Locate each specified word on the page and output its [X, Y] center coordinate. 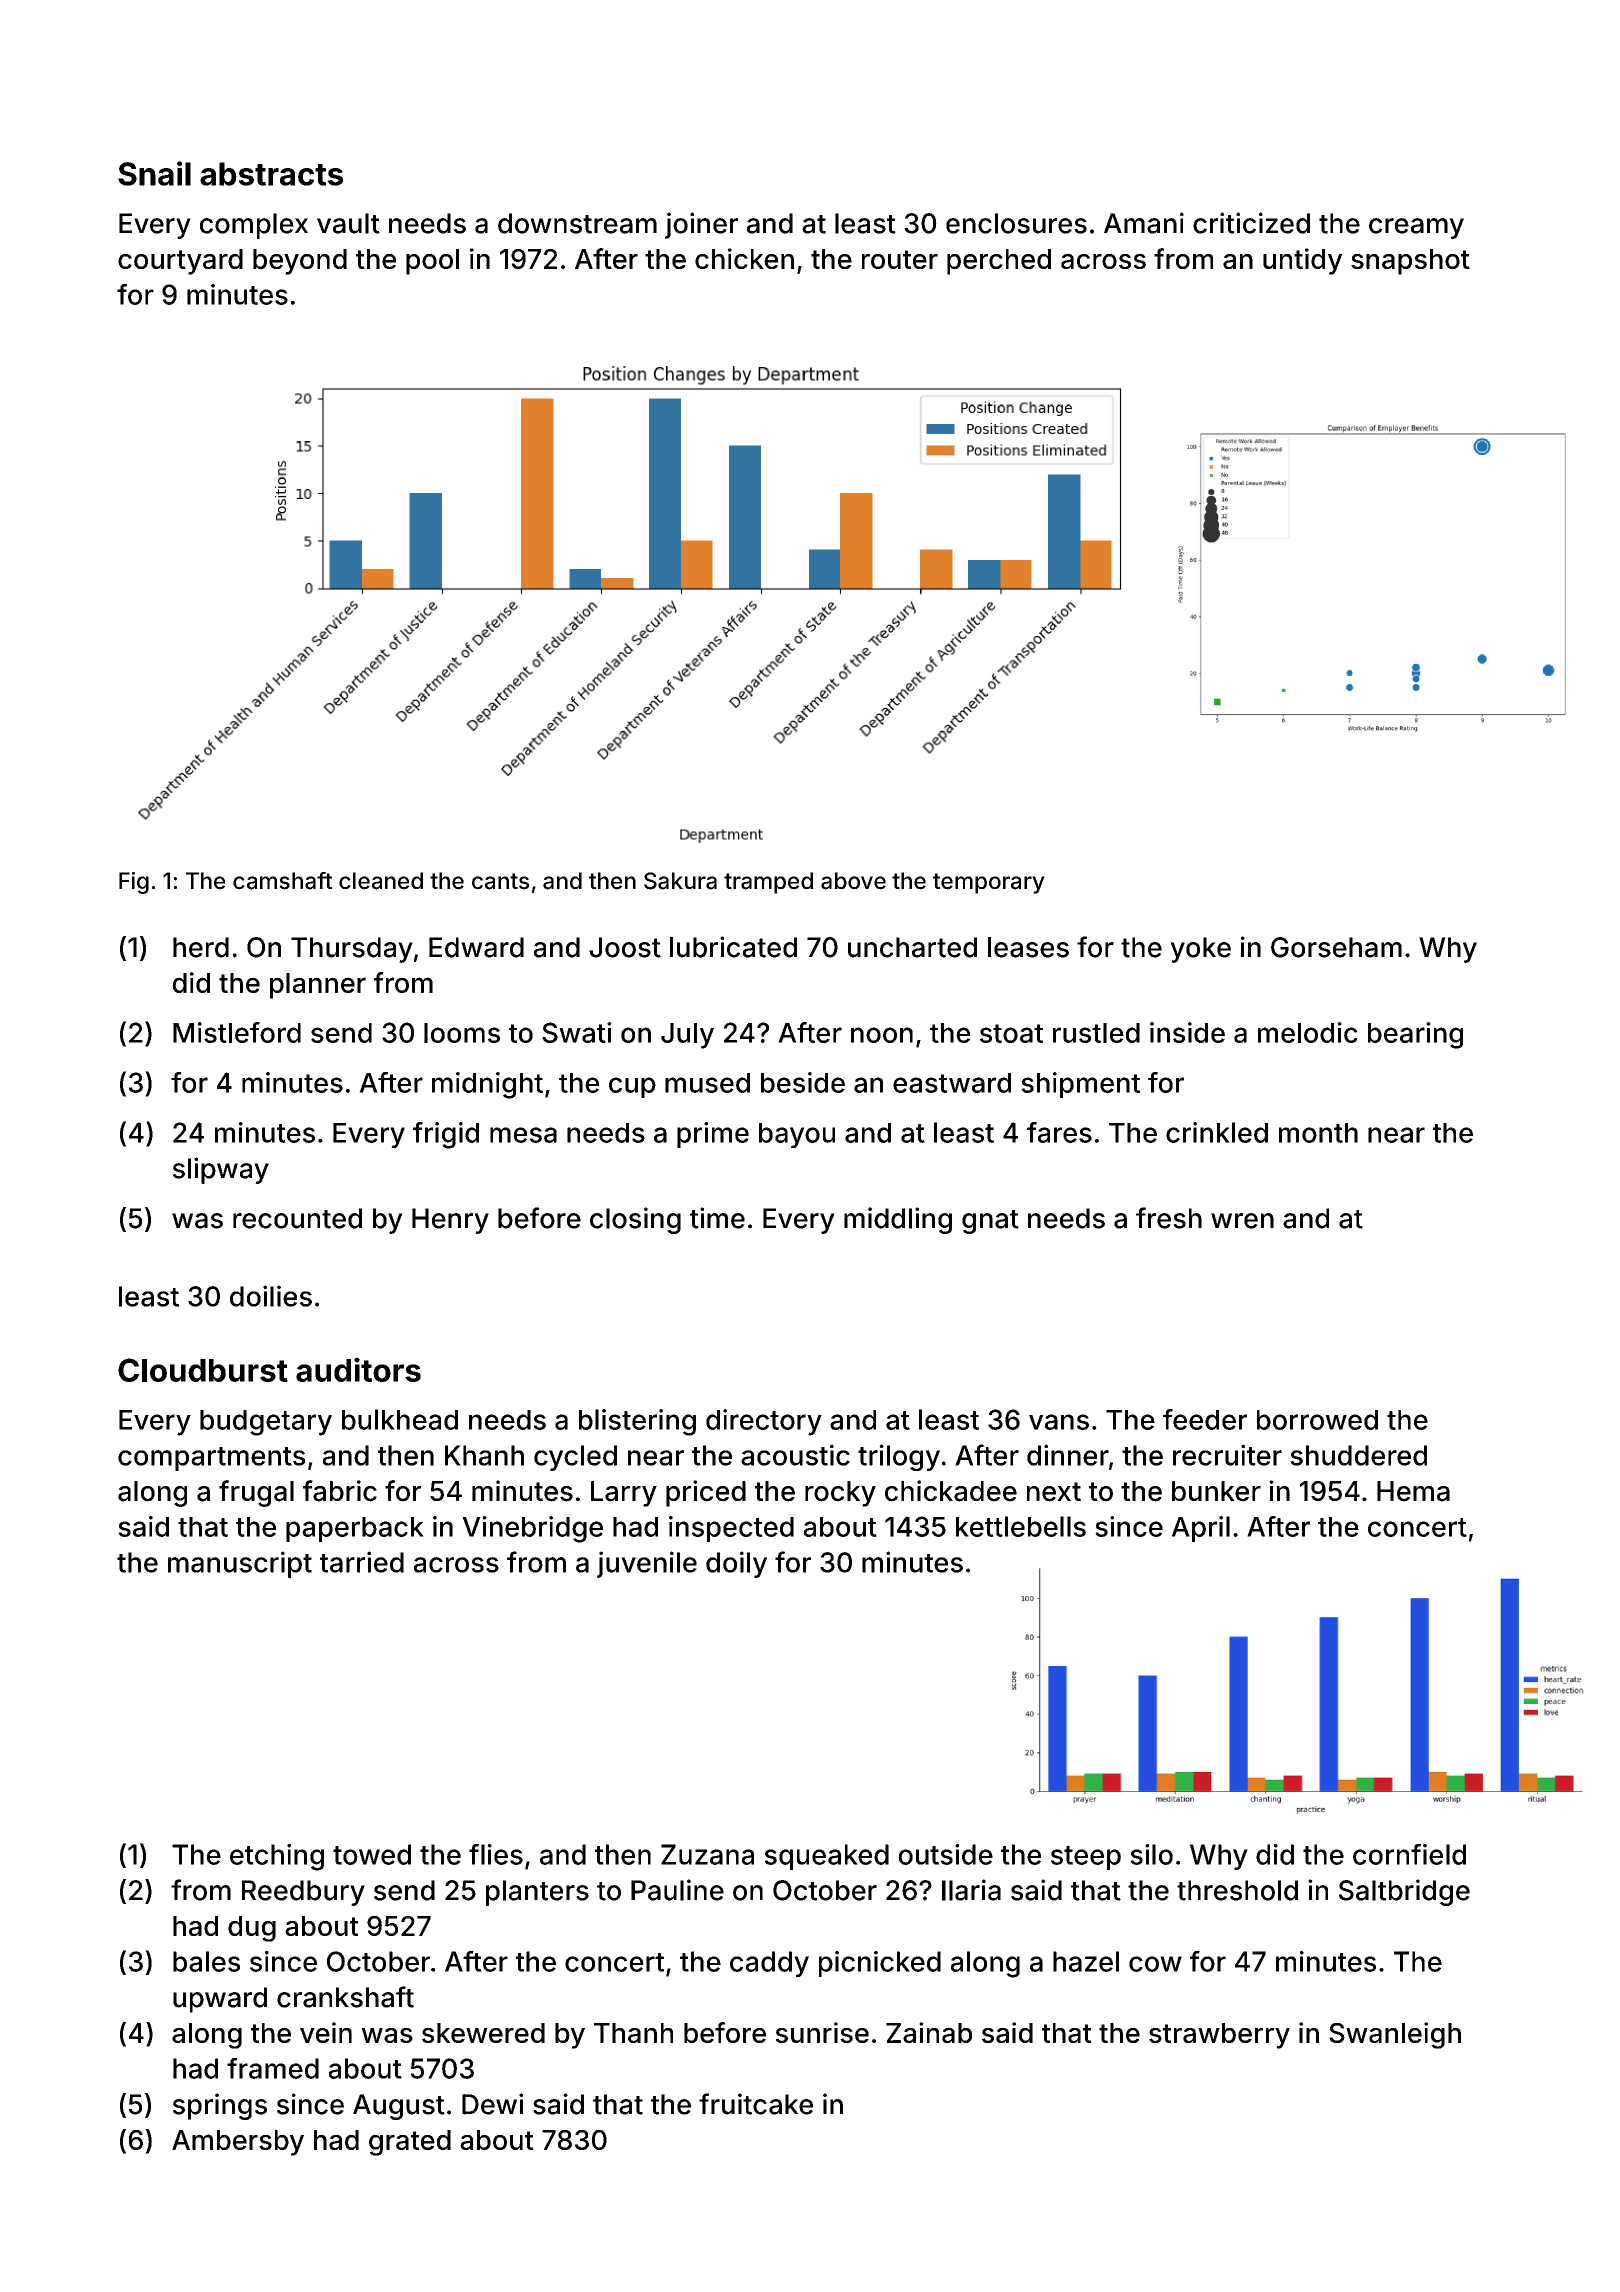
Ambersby [238, 2143]
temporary [989, 883]
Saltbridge [1404, 1892]
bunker [1216, 1491]
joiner [701, 225]
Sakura [680, 881]
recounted [297, 1218]
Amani [1144, 223]
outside [945, 1854]
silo [1151, 1854]
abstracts [271, 174]
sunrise [822, 2032]
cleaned [381, 881]
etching [277, 1857]
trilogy [899, 1457]
